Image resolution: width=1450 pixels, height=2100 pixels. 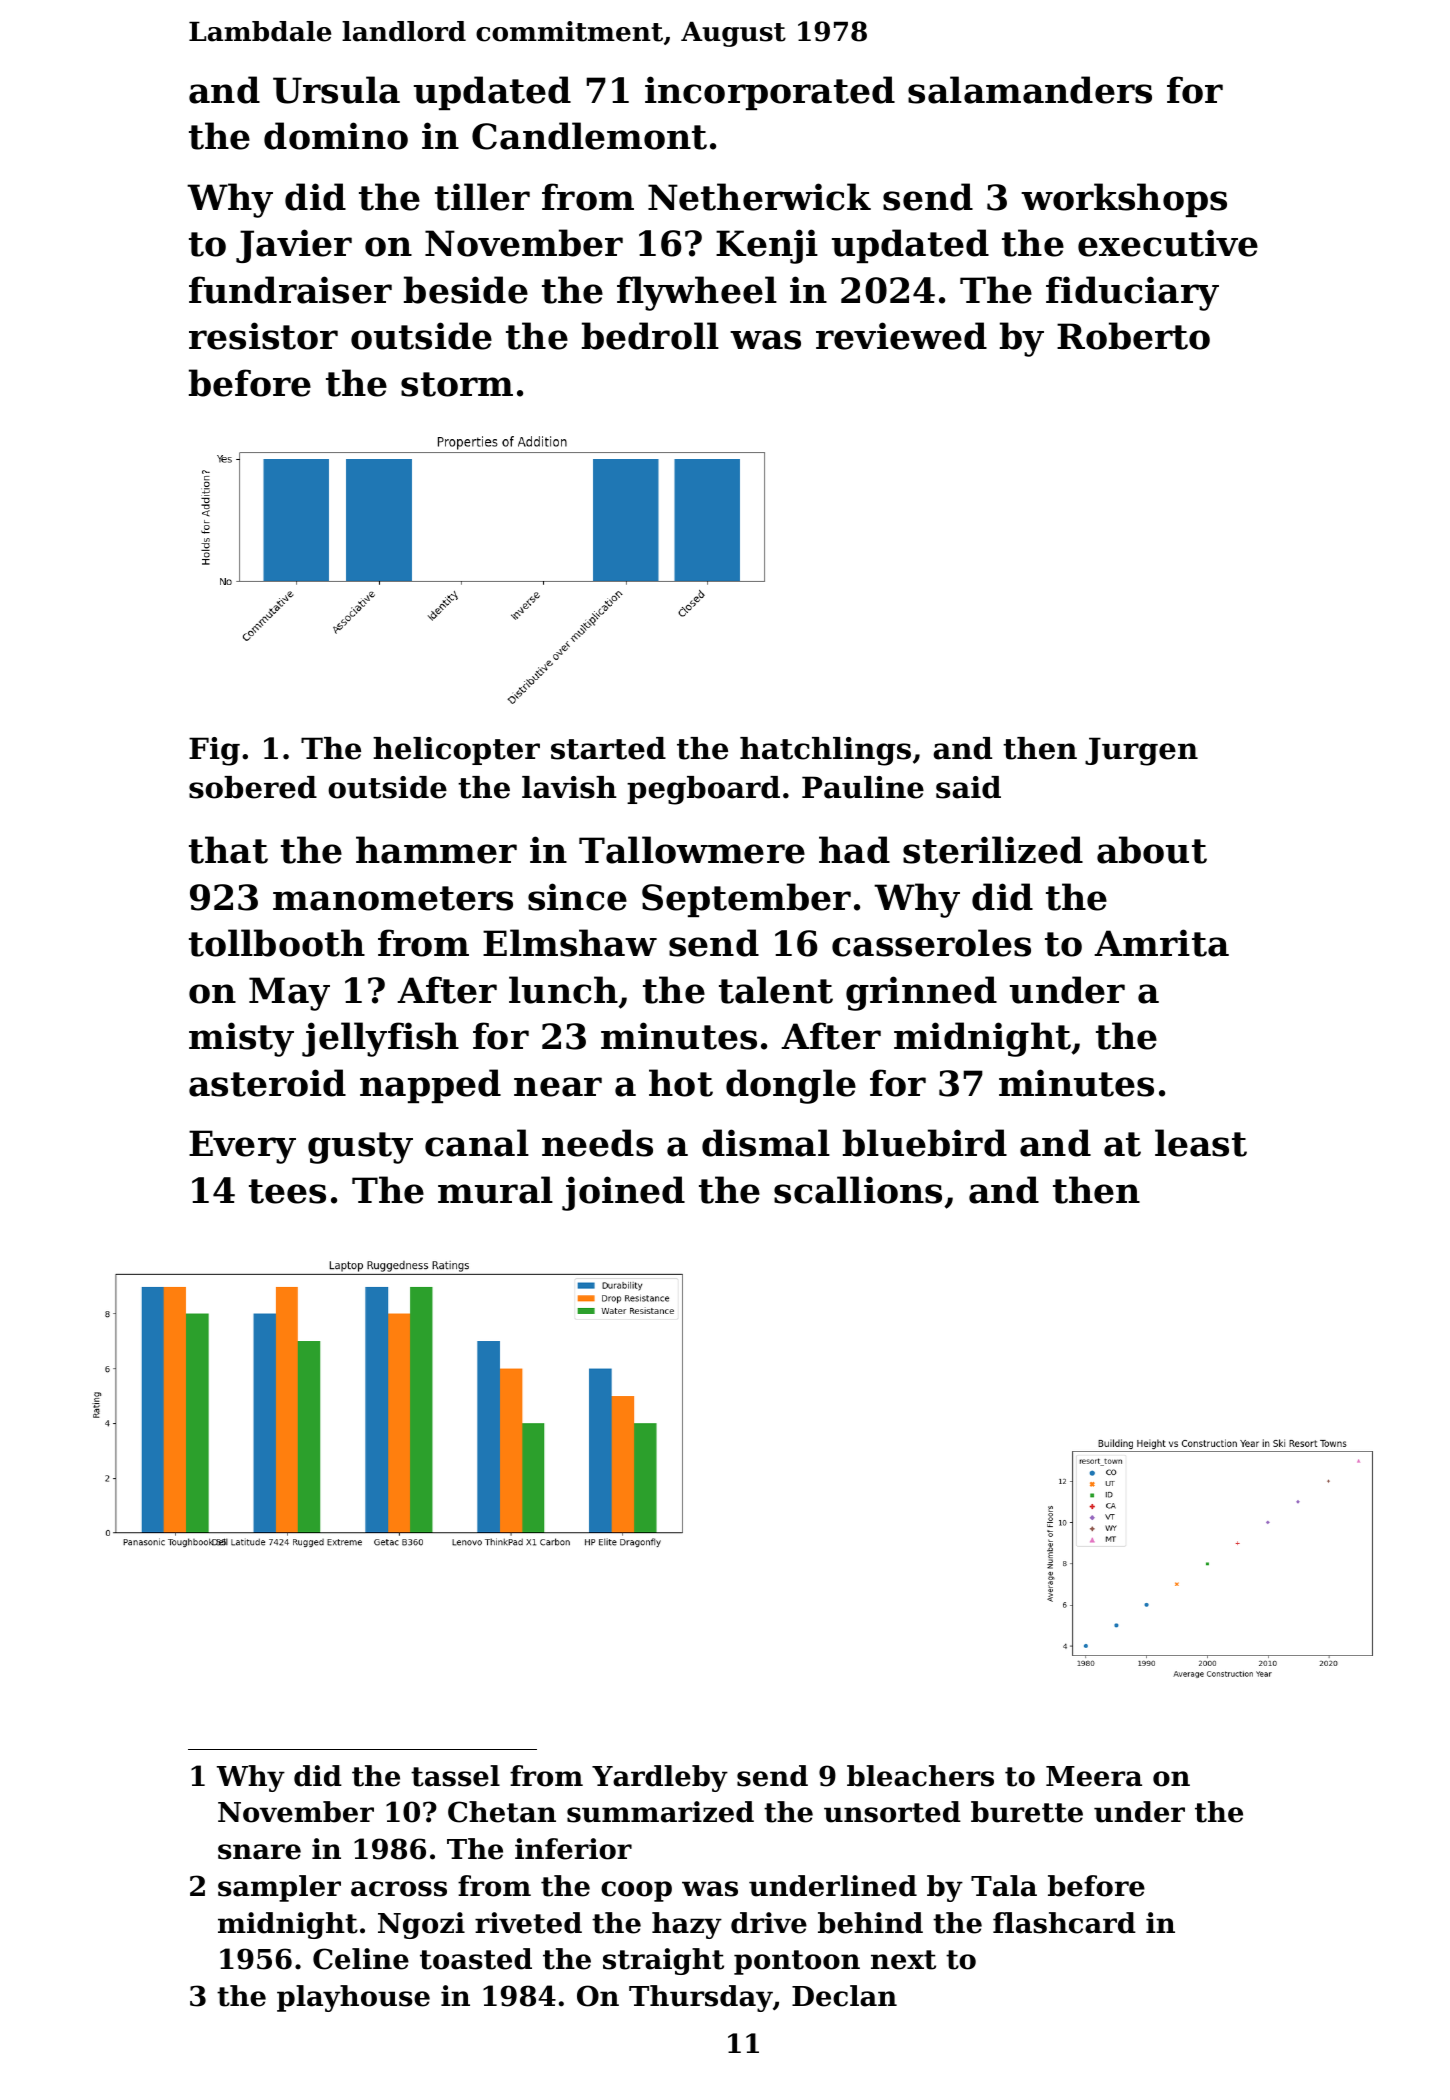 What do you see at coordinates (1124, 200) in the image?
I see `workshops` at bounding box center [1124, 200].
